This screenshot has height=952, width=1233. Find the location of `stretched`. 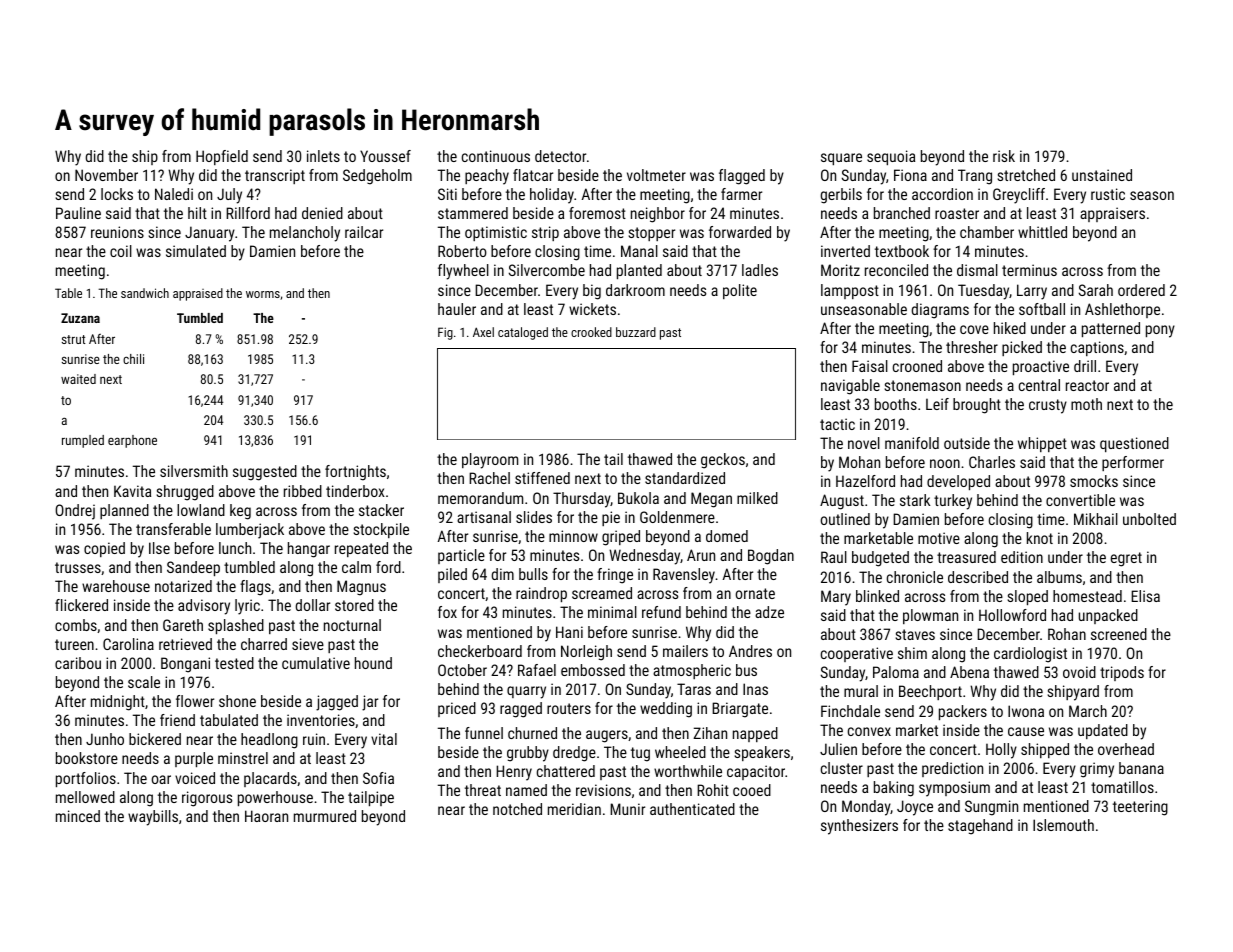

stretched is located at coordinates (1026, 175).
